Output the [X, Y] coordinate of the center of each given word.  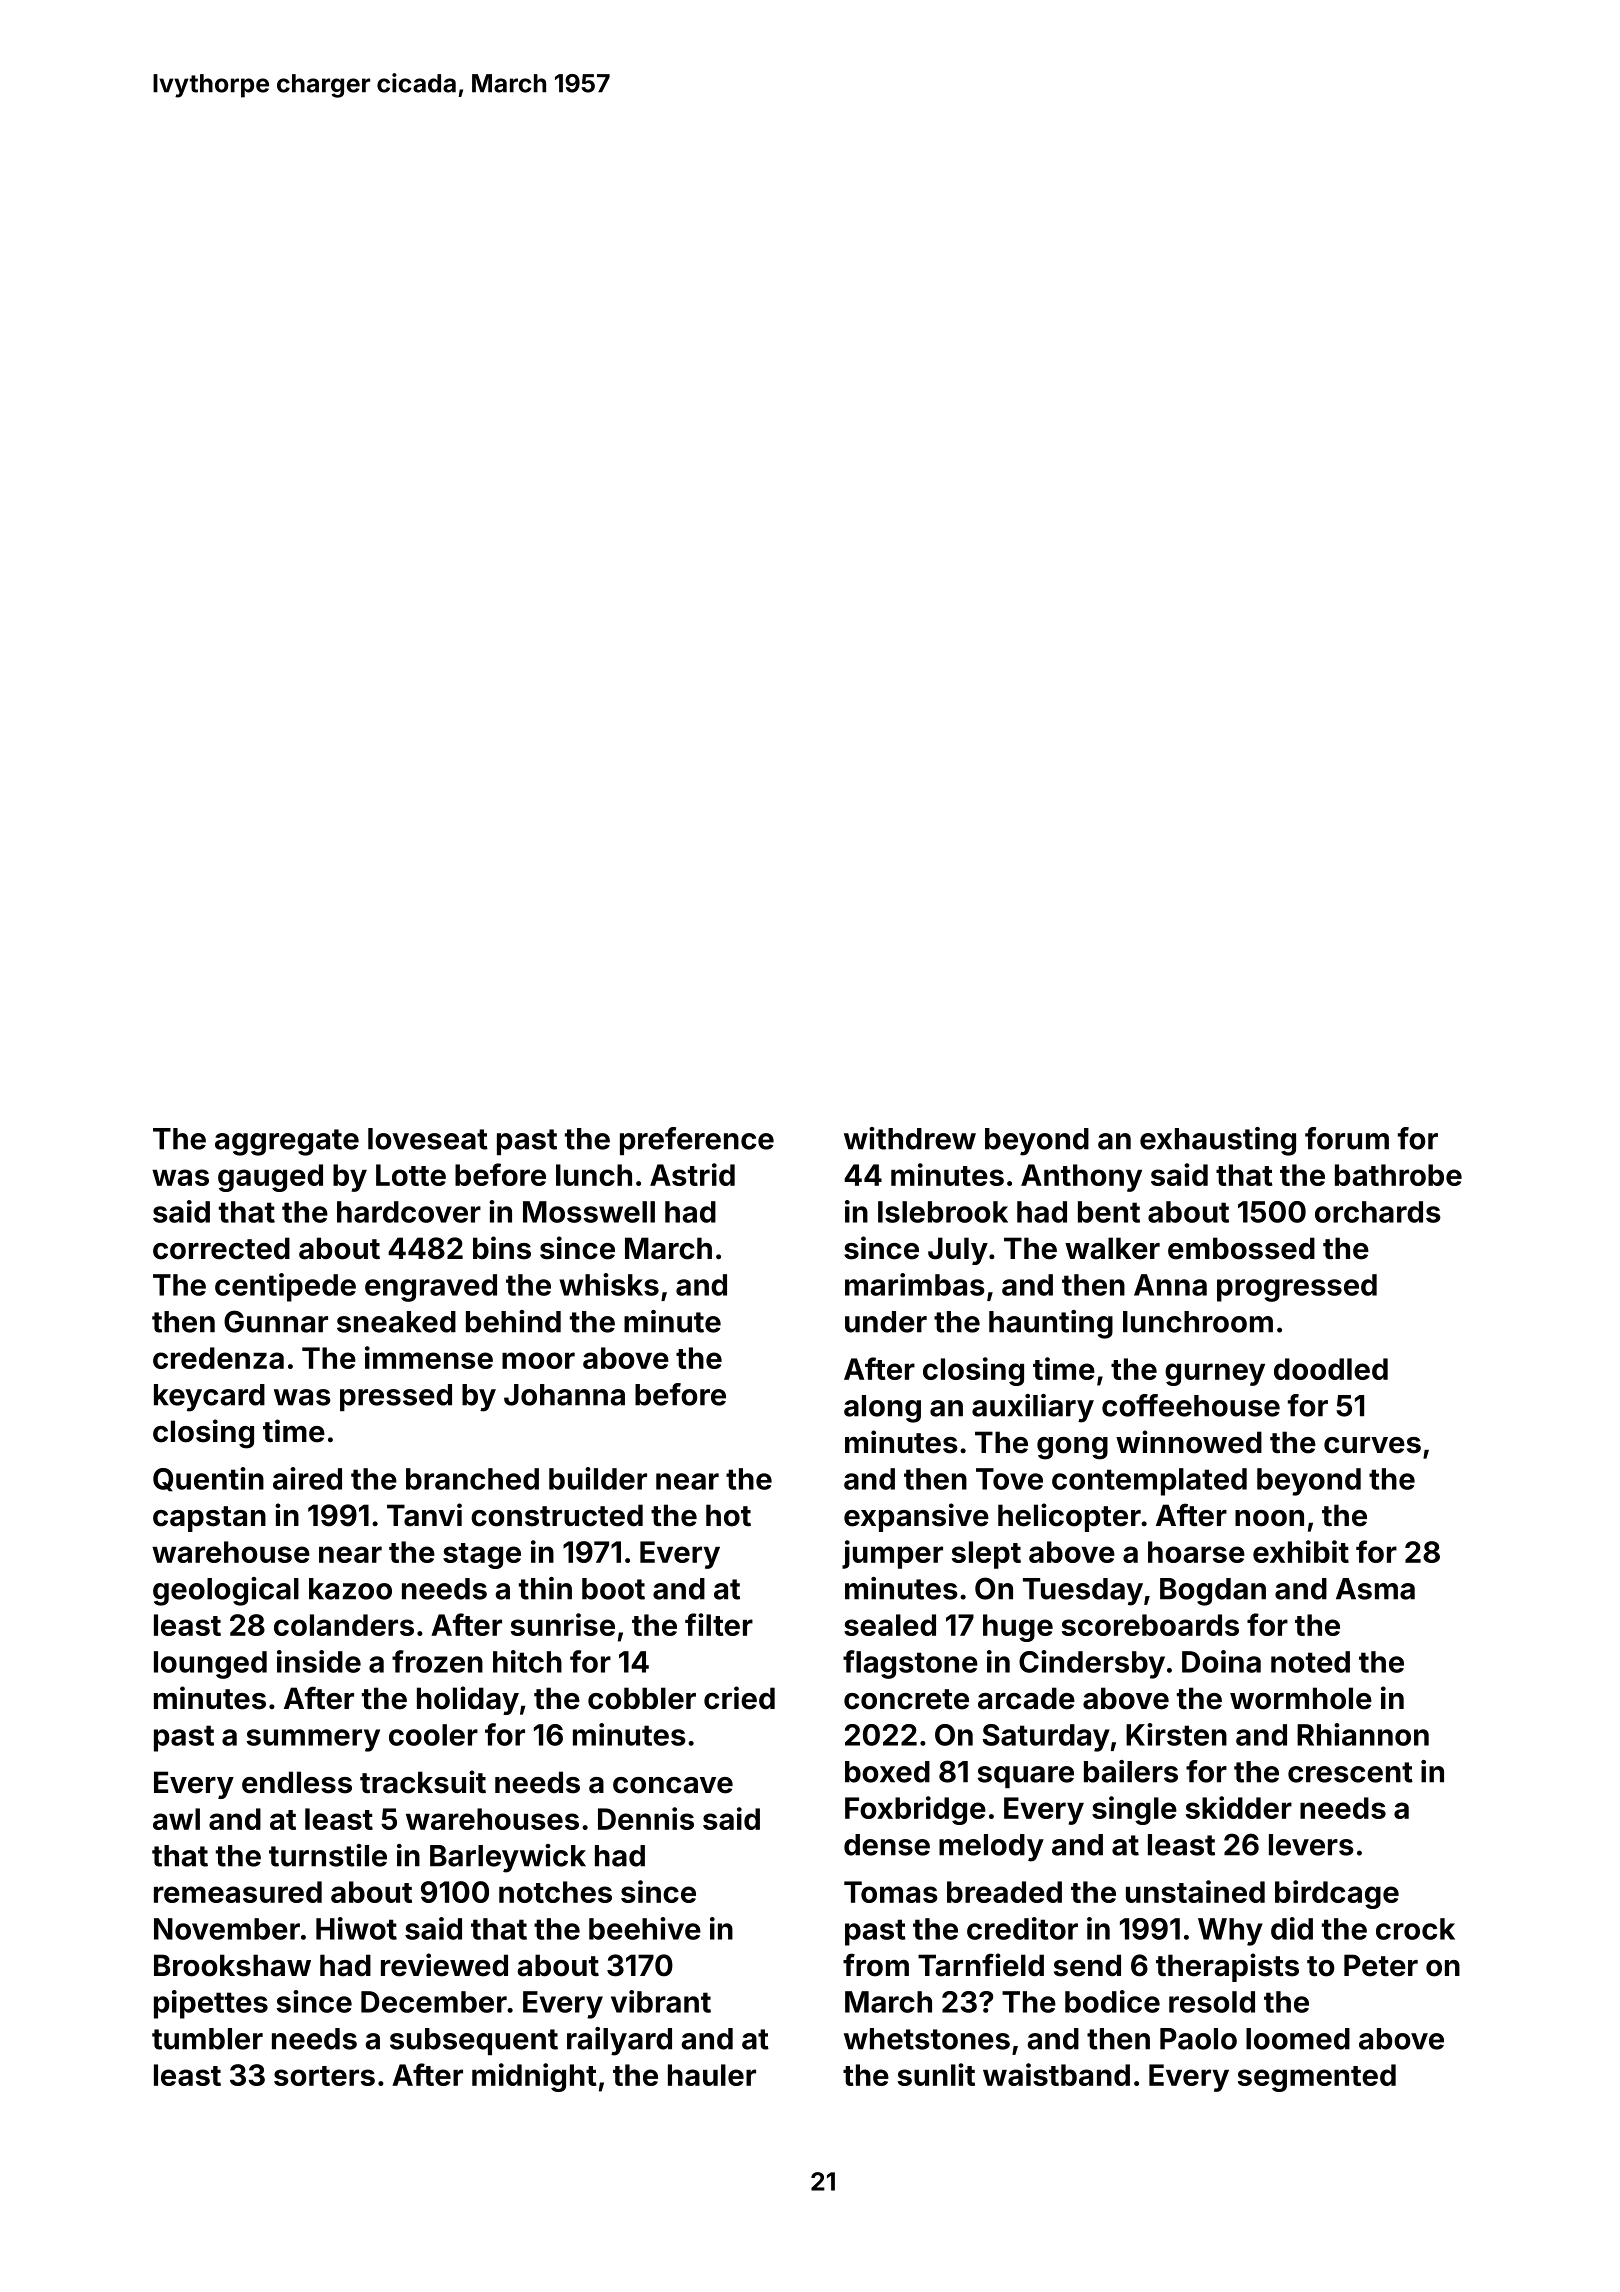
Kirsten [1176, 1734]
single [1134, 1810]
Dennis [646, 1818]
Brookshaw [232, 1965]
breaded [1004, 1892]
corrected [221, 1248]
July [958, 1251]
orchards [1378, 1212]
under [886, 1322]
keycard [209, 1398]
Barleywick [508, 1858]
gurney [1215, 1374]
